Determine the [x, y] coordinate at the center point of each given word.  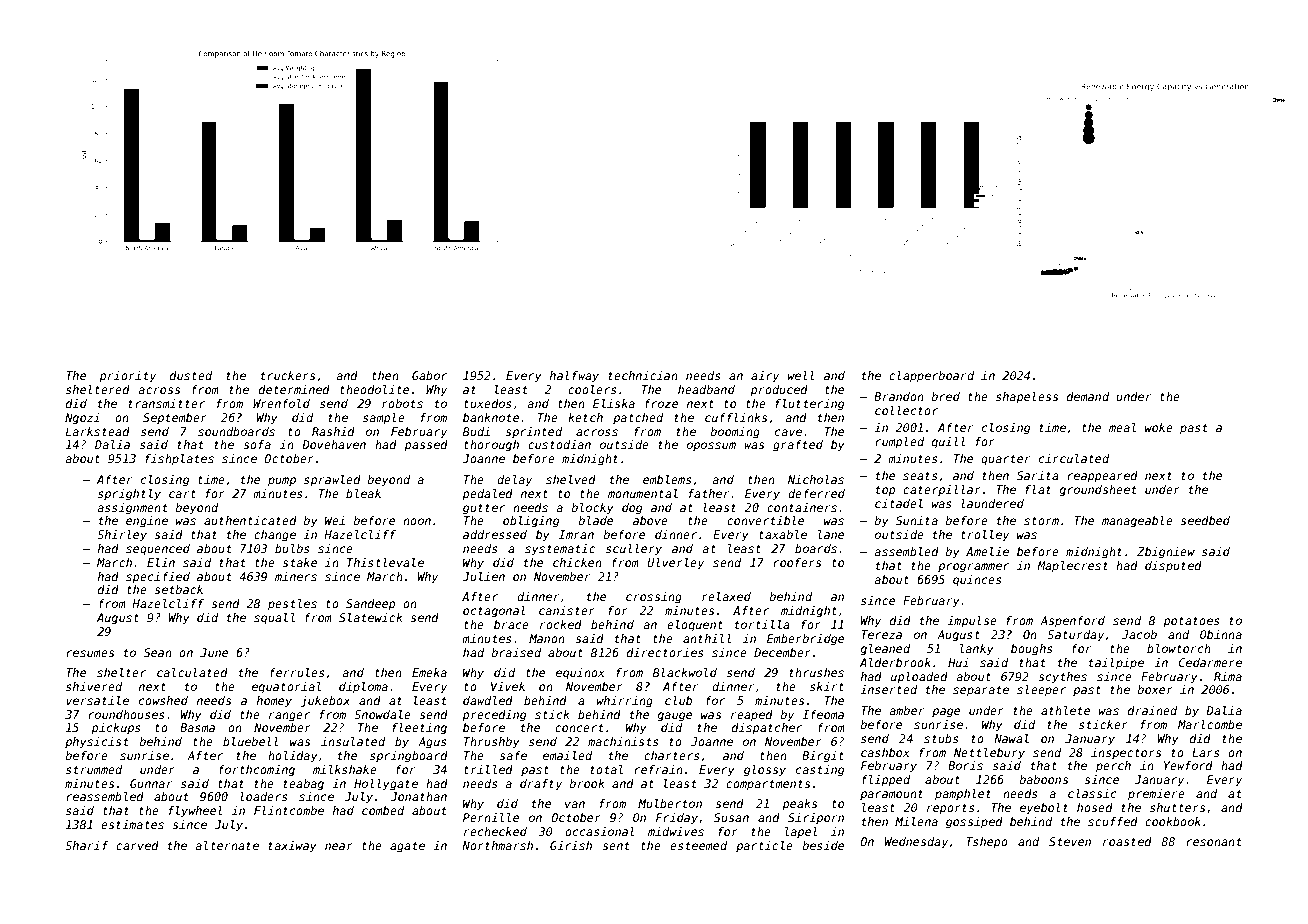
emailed [567, 755]
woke [1159, 427]
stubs [941, 738]
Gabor [429, 375]
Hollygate [386, 785]
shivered [94, 686]
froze [661, 403]
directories [665, 652]
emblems [667, 479]
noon [417, 521]
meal [1122, 427]
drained [1152, 710]
